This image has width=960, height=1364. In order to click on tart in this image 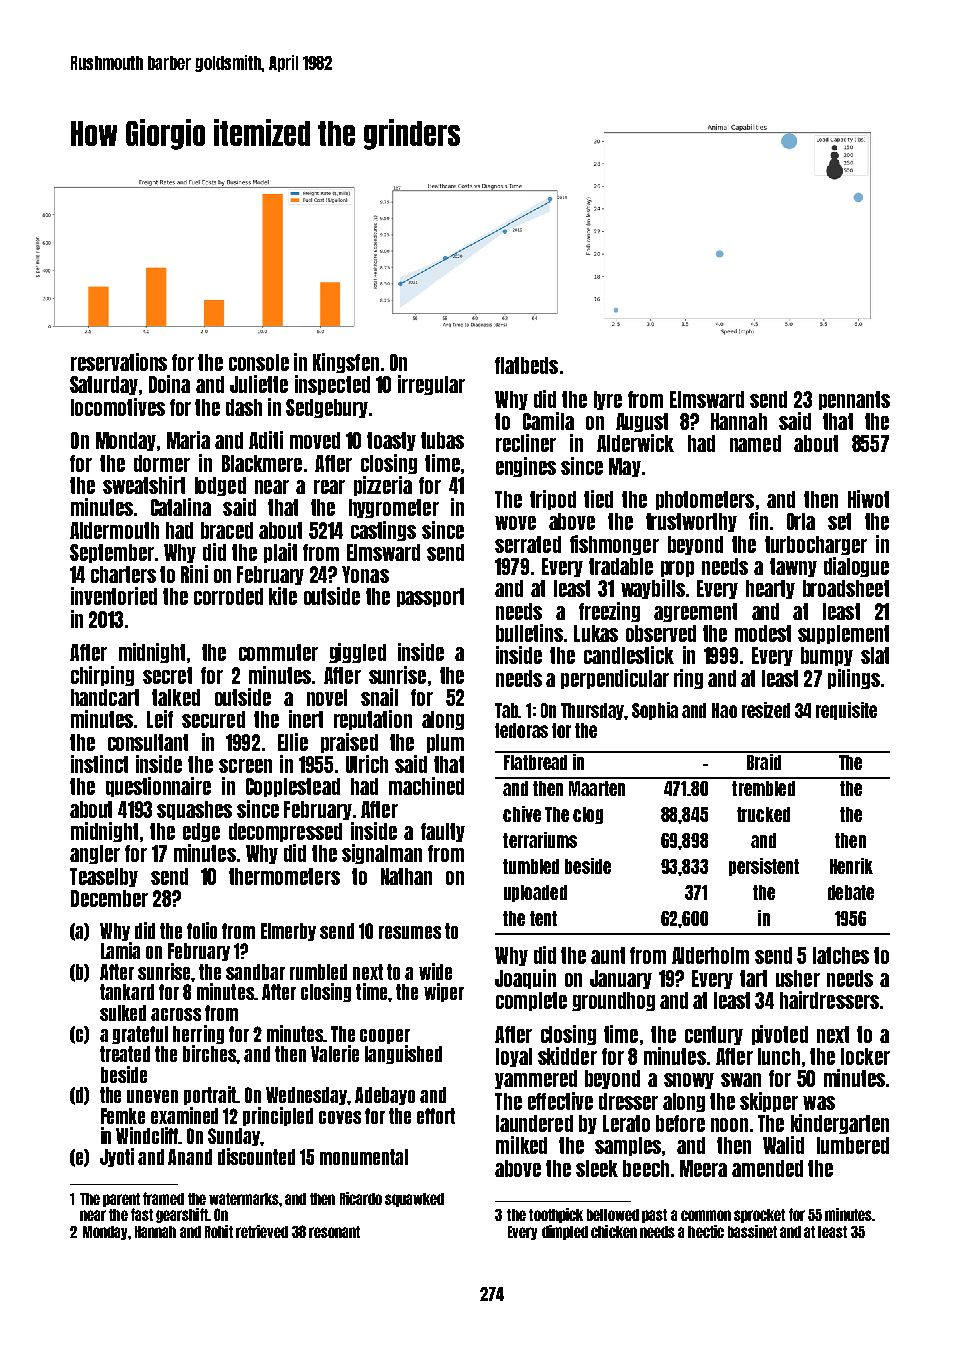, I will do `click(753, 978)`.
